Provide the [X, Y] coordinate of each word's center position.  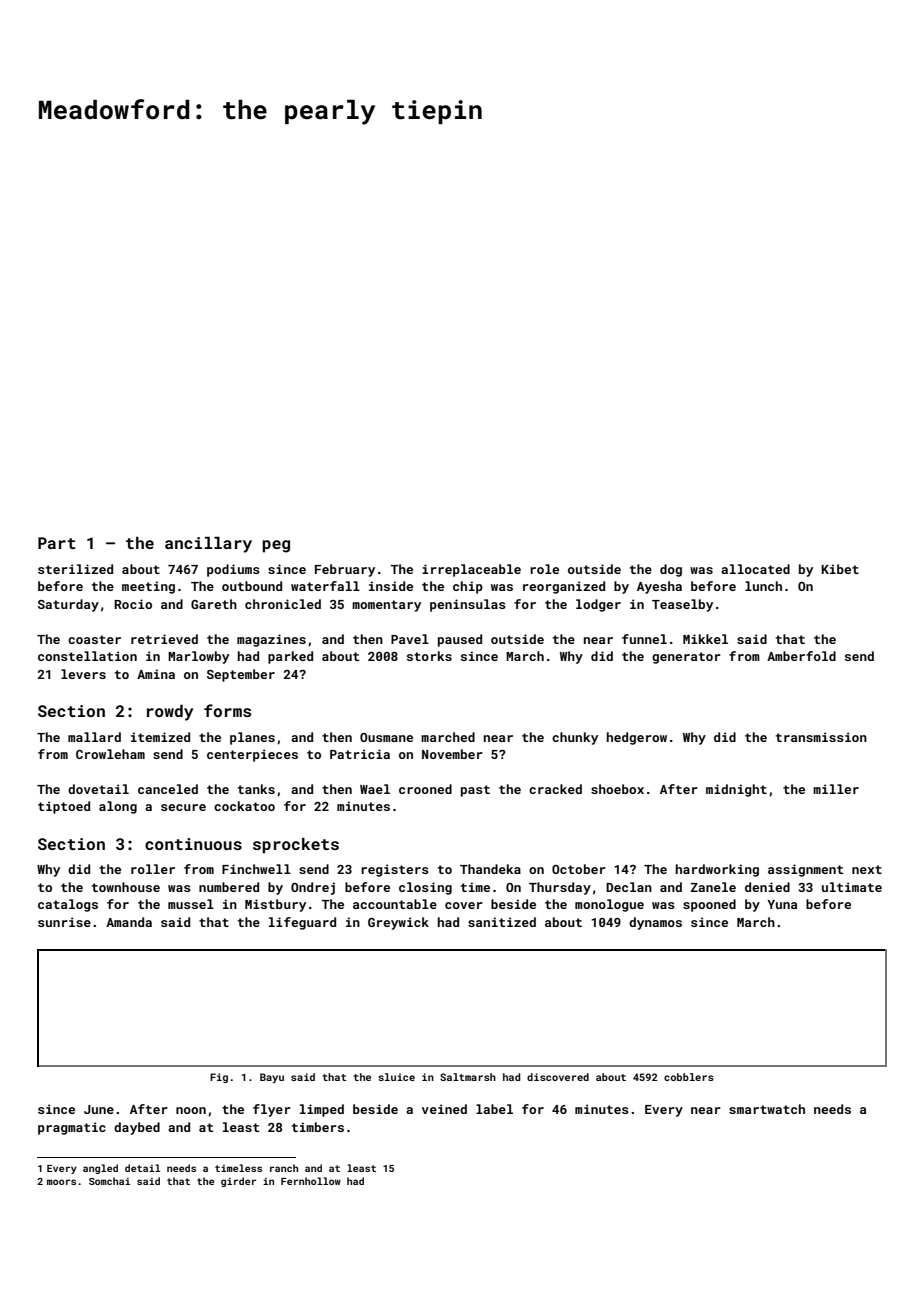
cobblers [689, 1077]
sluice [396, 1077]
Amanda [129, 922]
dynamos [655, 923]
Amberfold [801, 656]
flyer [272, 1110]
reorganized [564, 587]
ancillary [208, 545]
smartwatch [767, 1109]
